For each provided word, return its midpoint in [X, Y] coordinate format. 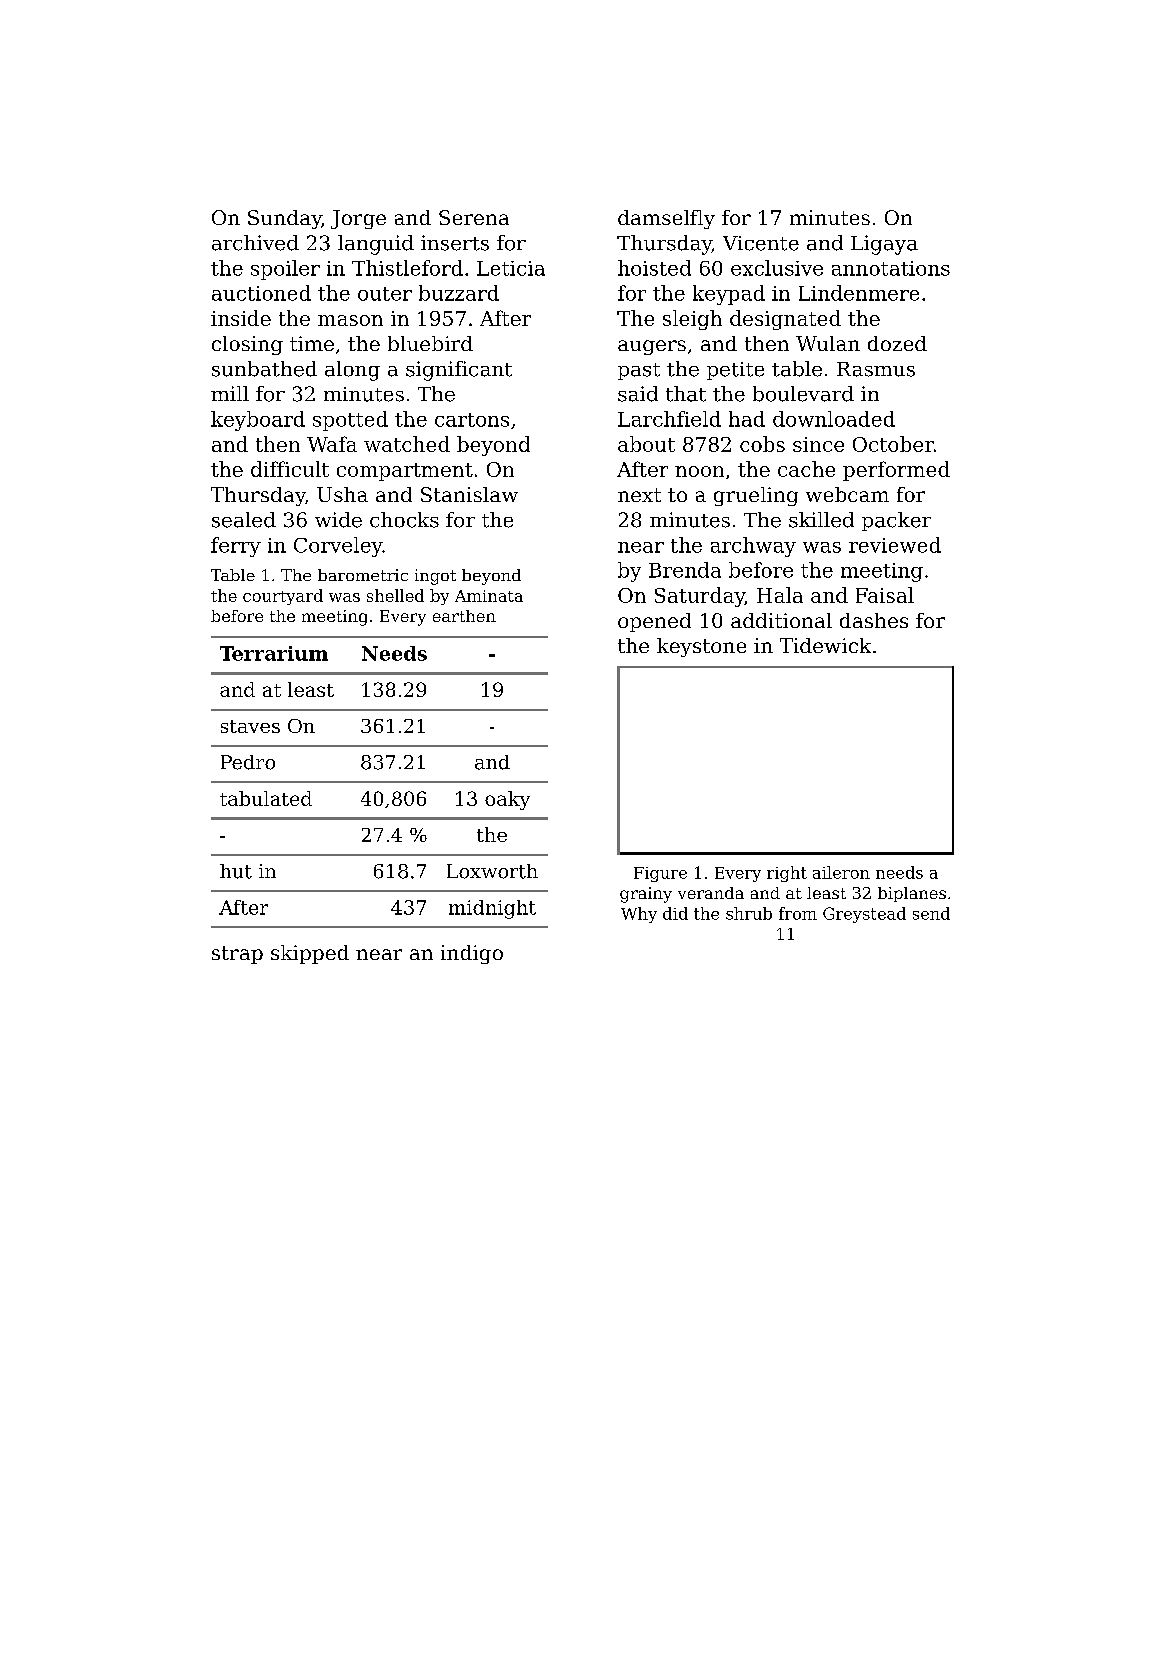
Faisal [885, 595]
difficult [290, 469]
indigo [472, 954]
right [787, 874]
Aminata [489, 596]
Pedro [248, 762]
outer [385, 294]
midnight [492, 909]
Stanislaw [469, 494]
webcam [847, 494]
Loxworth [492, 871]
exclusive [777, 268]
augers [652, 347]
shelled [395, 595]
